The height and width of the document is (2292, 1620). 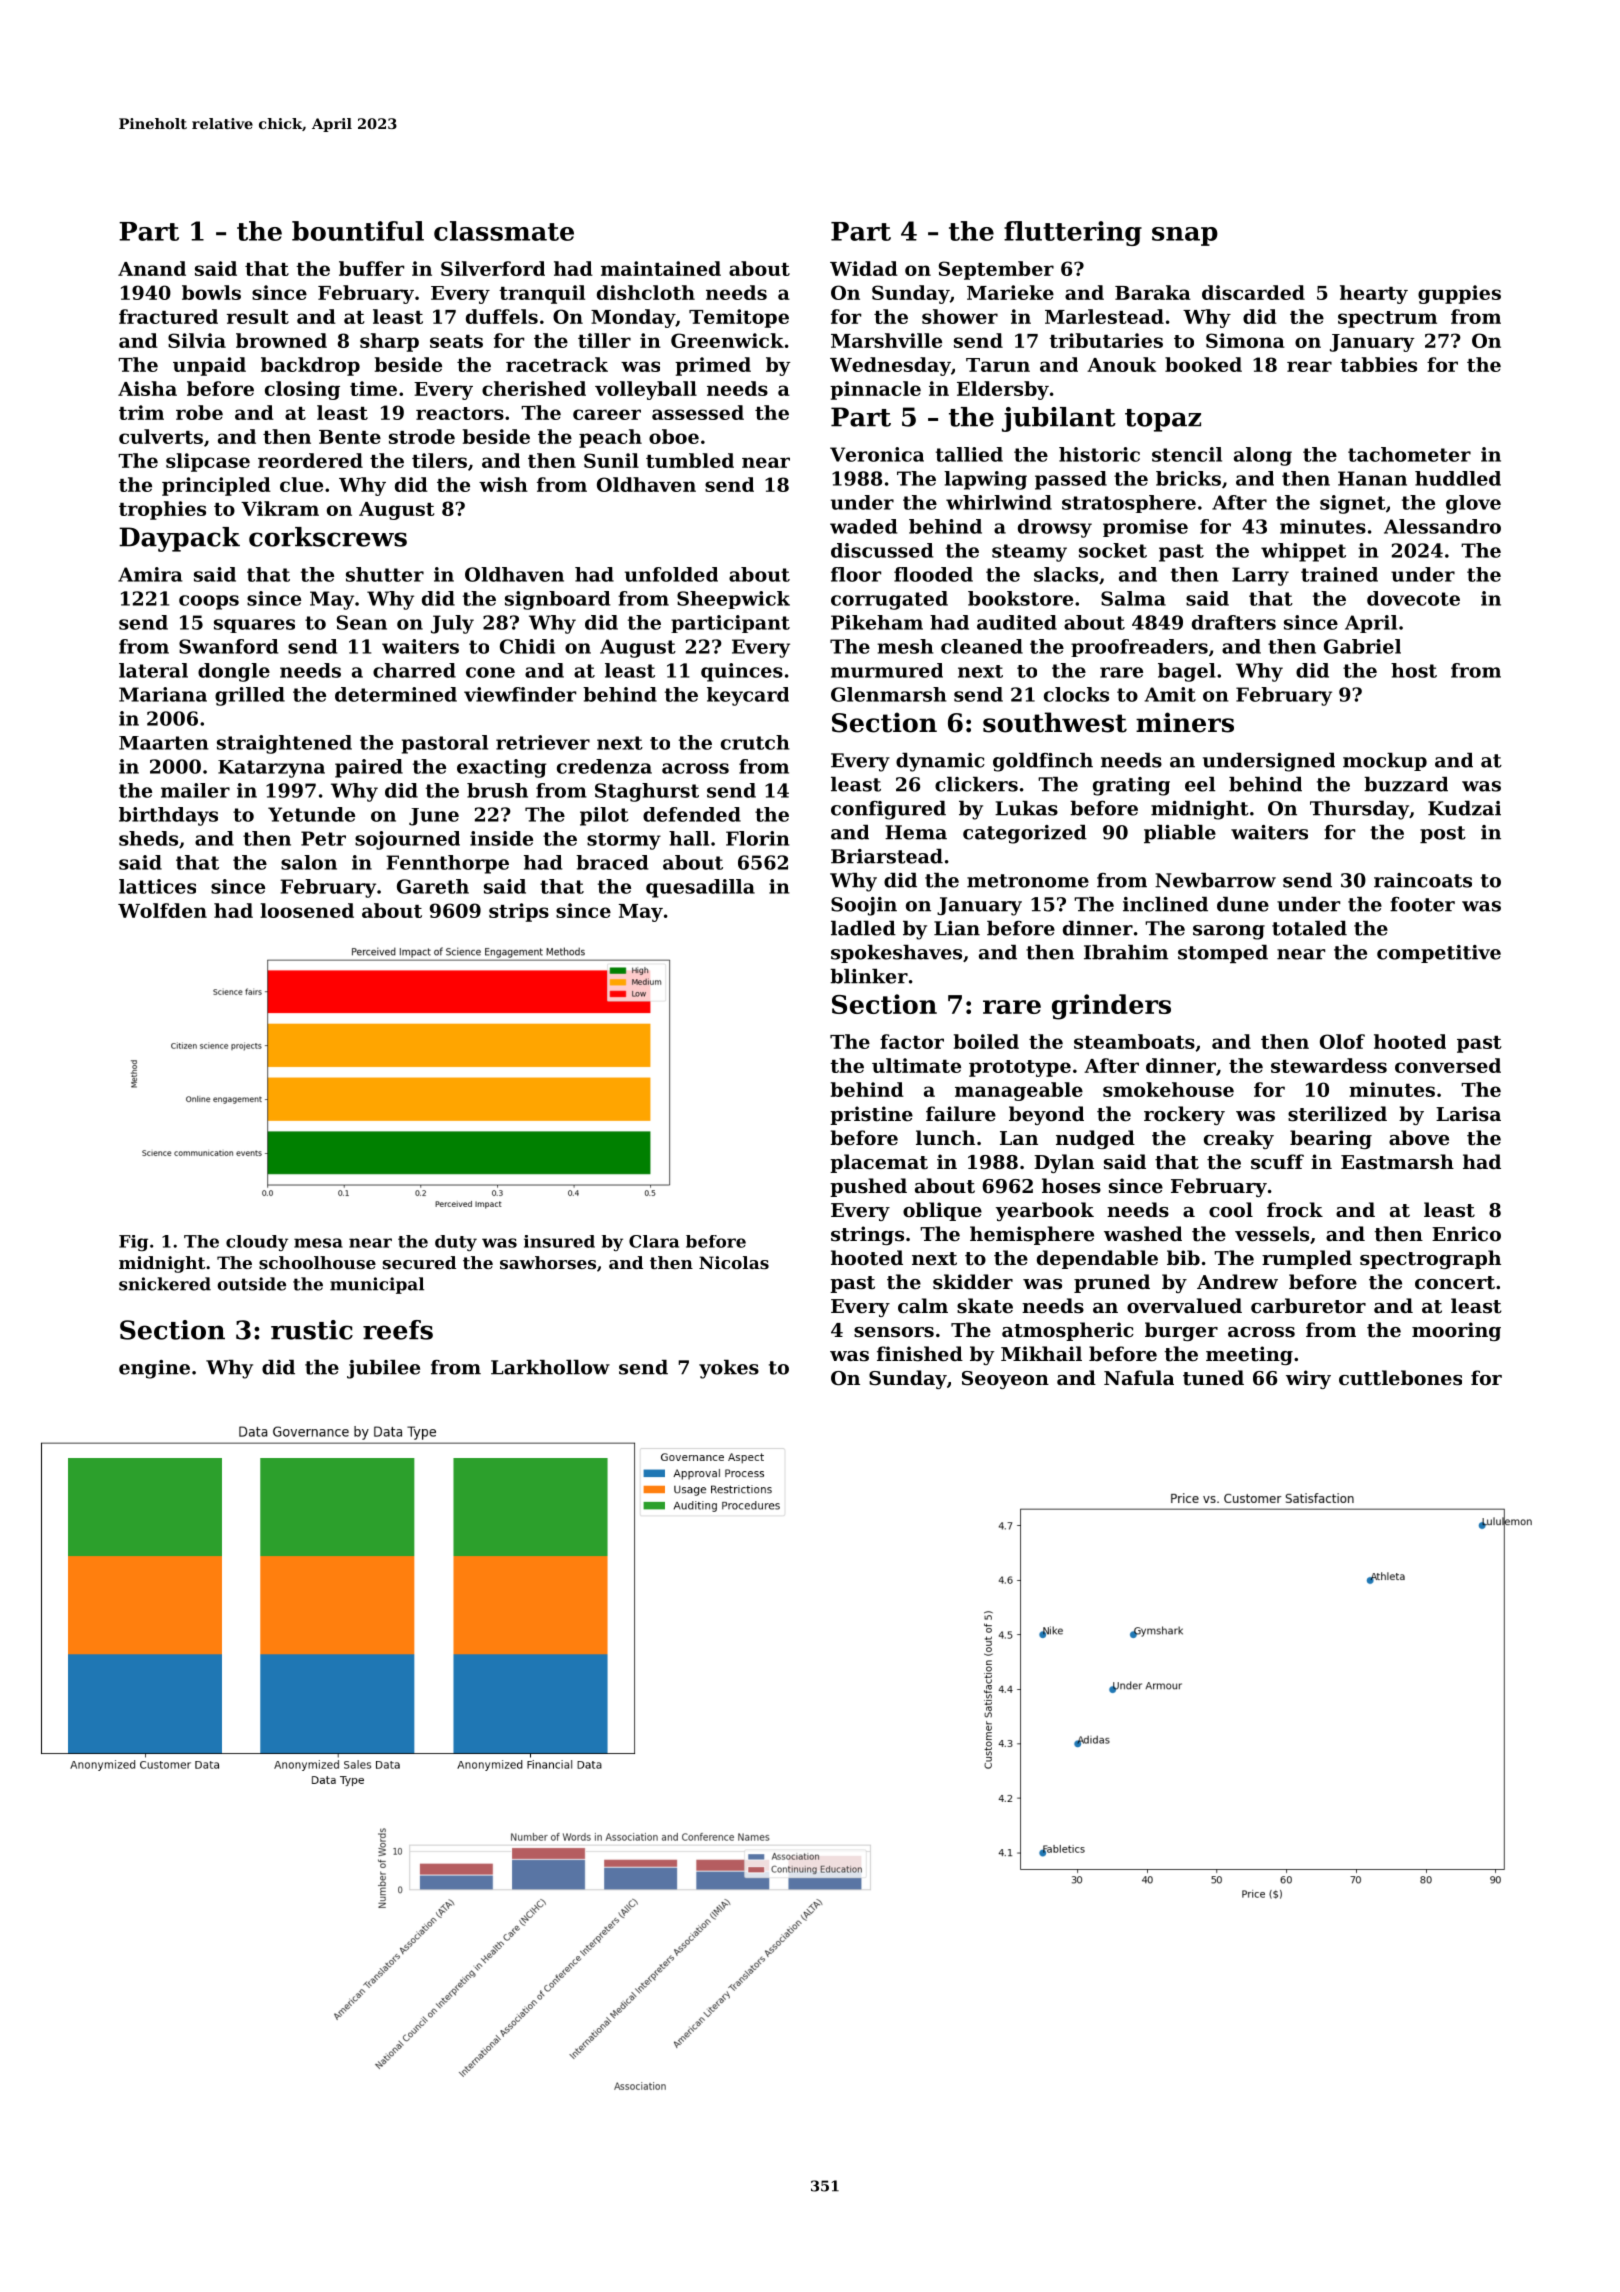 What do you see at coordinates (734, 1262) in the document?
I see `Nicolas` at bounding box center [734, 1262].
